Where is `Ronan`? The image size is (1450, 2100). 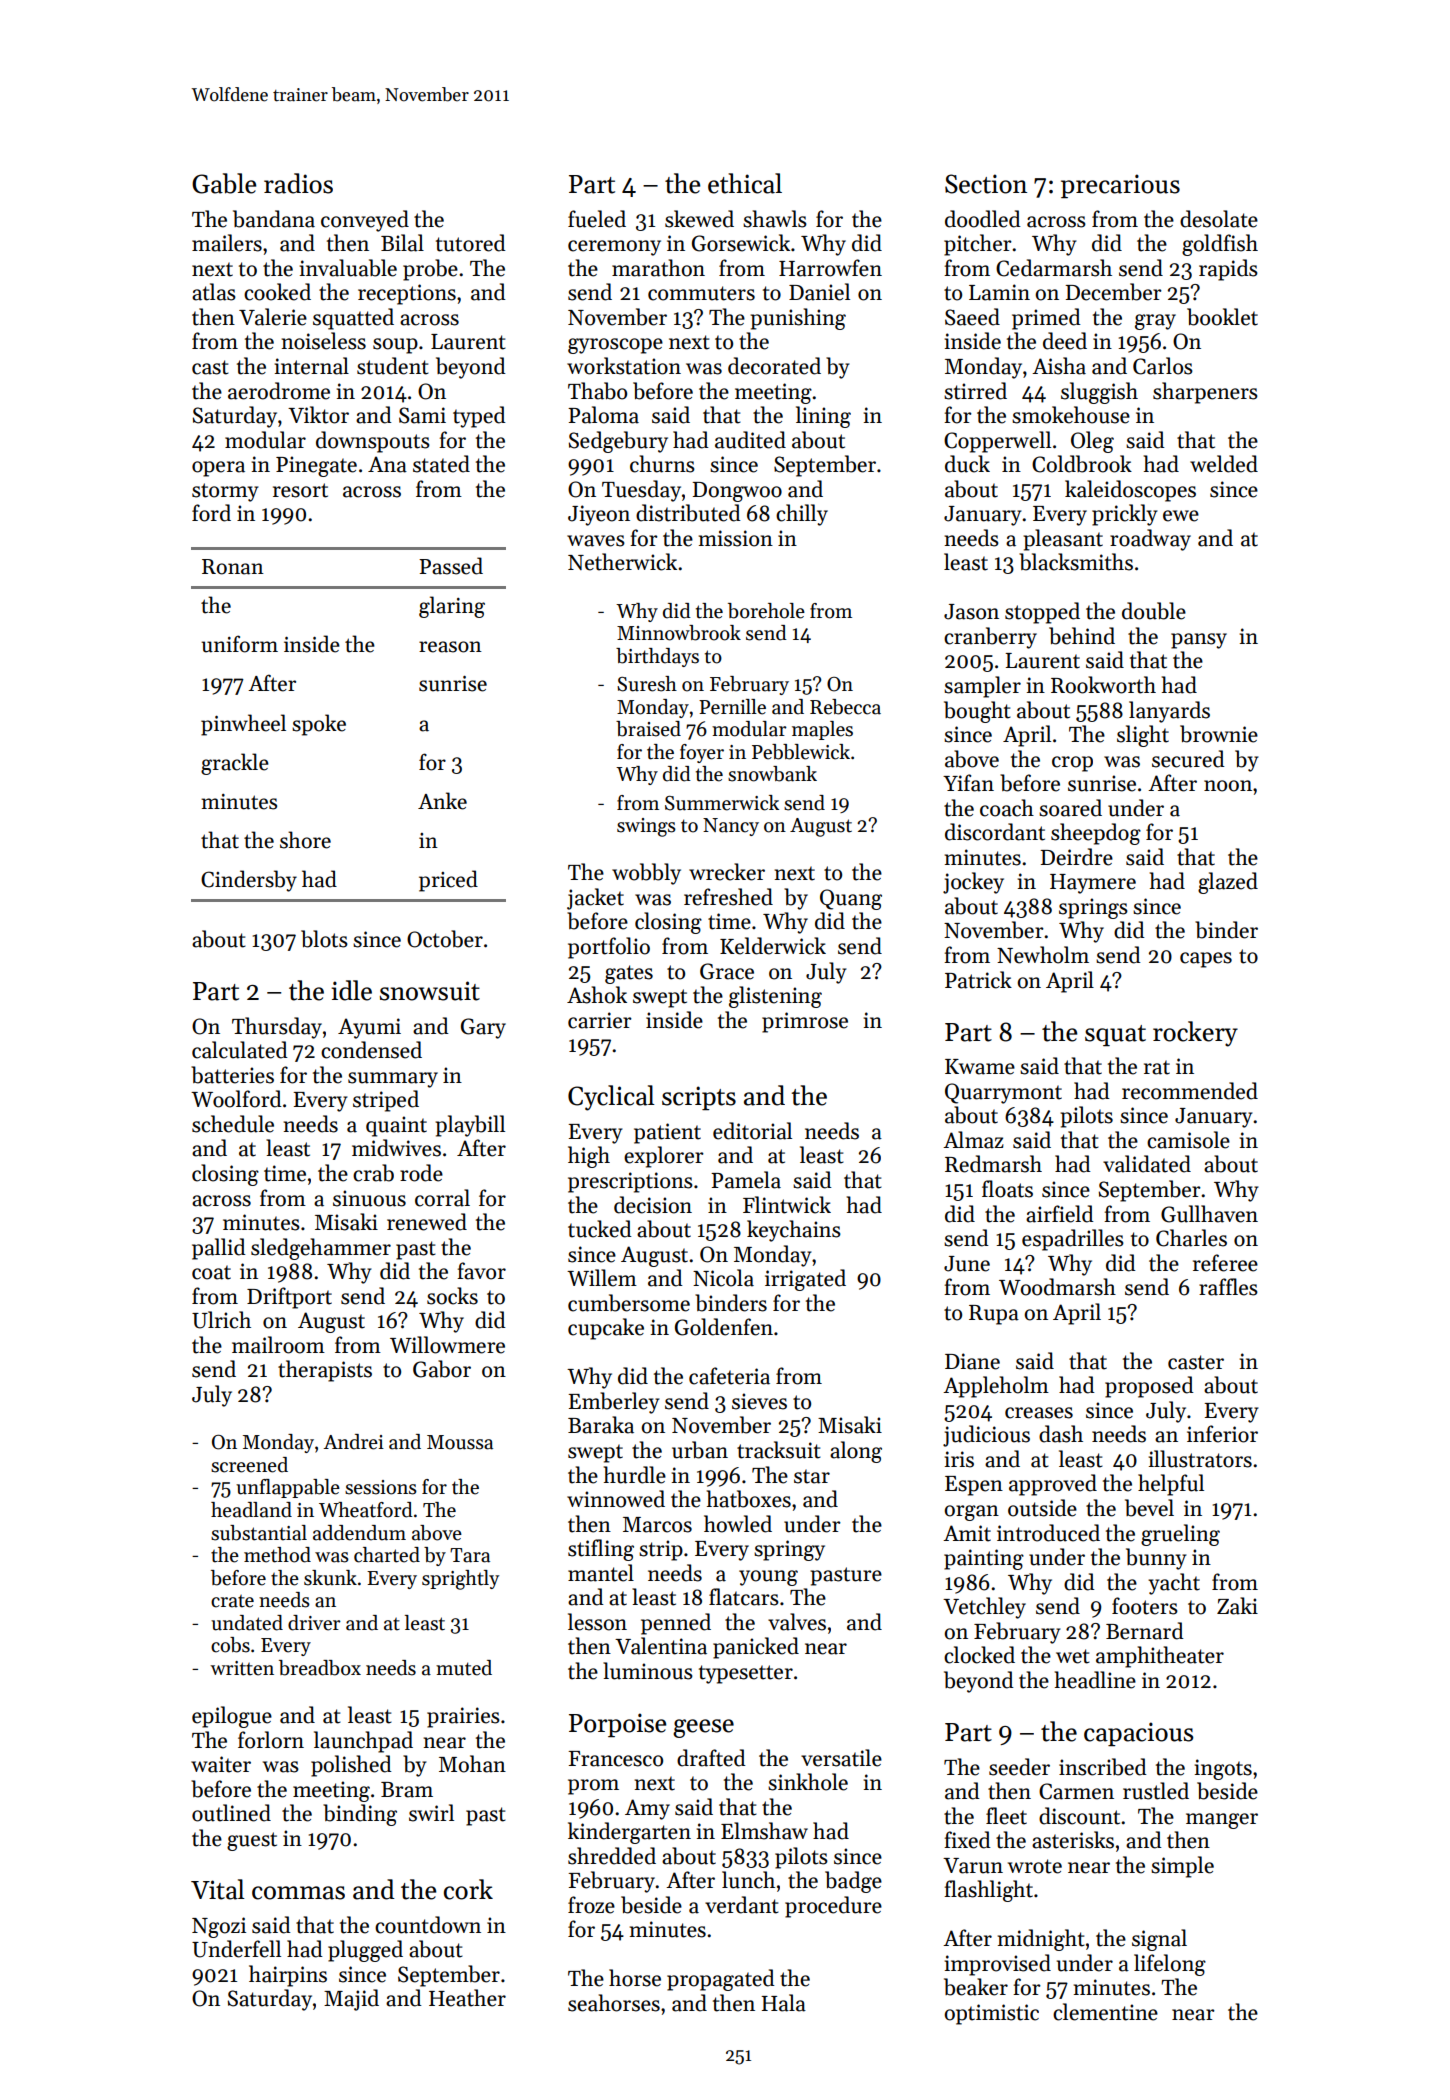
Ronan is located at coordinates (233, 567).
